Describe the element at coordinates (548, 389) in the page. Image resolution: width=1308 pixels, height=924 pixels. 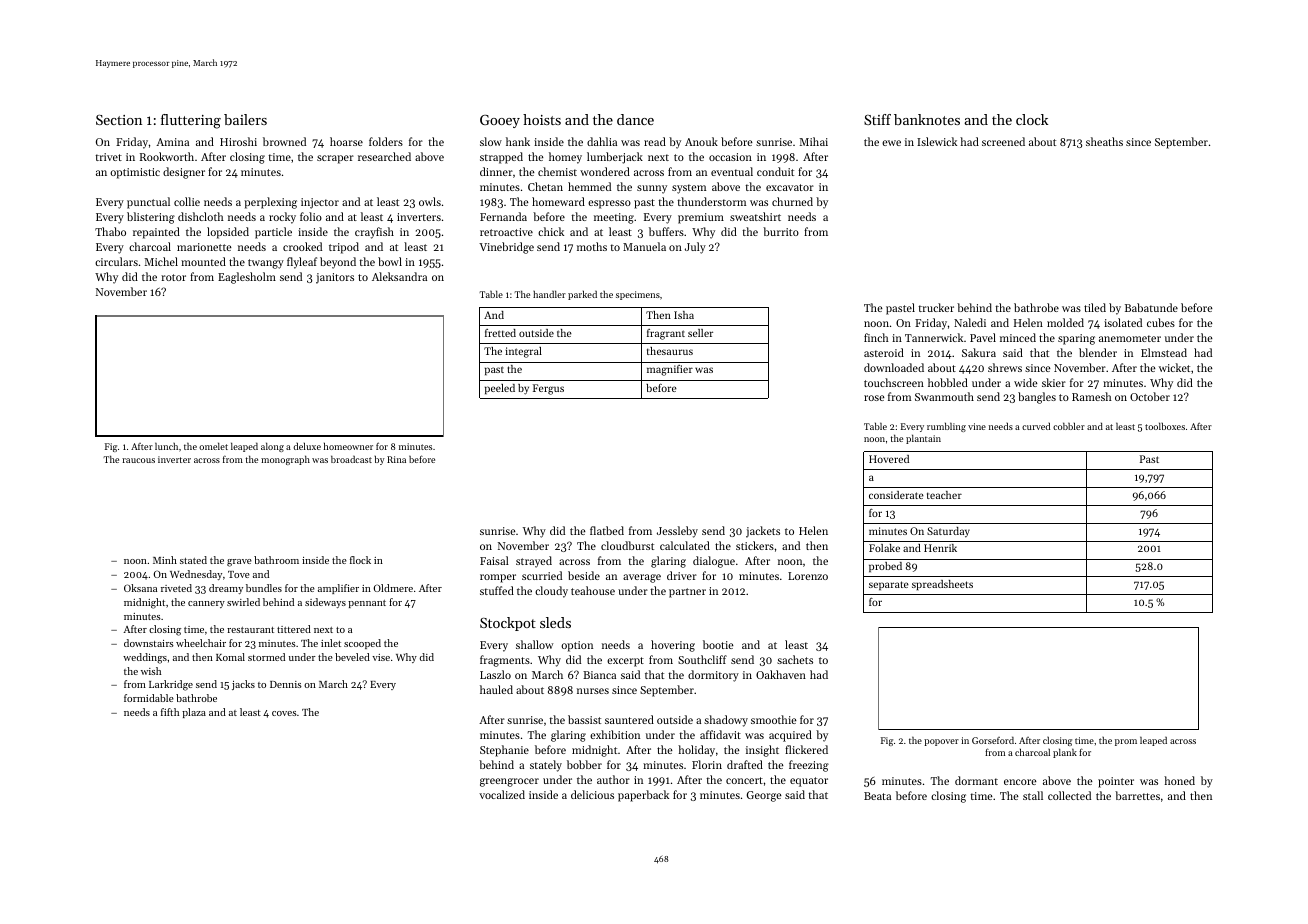
I see `Fergus` at that location.
